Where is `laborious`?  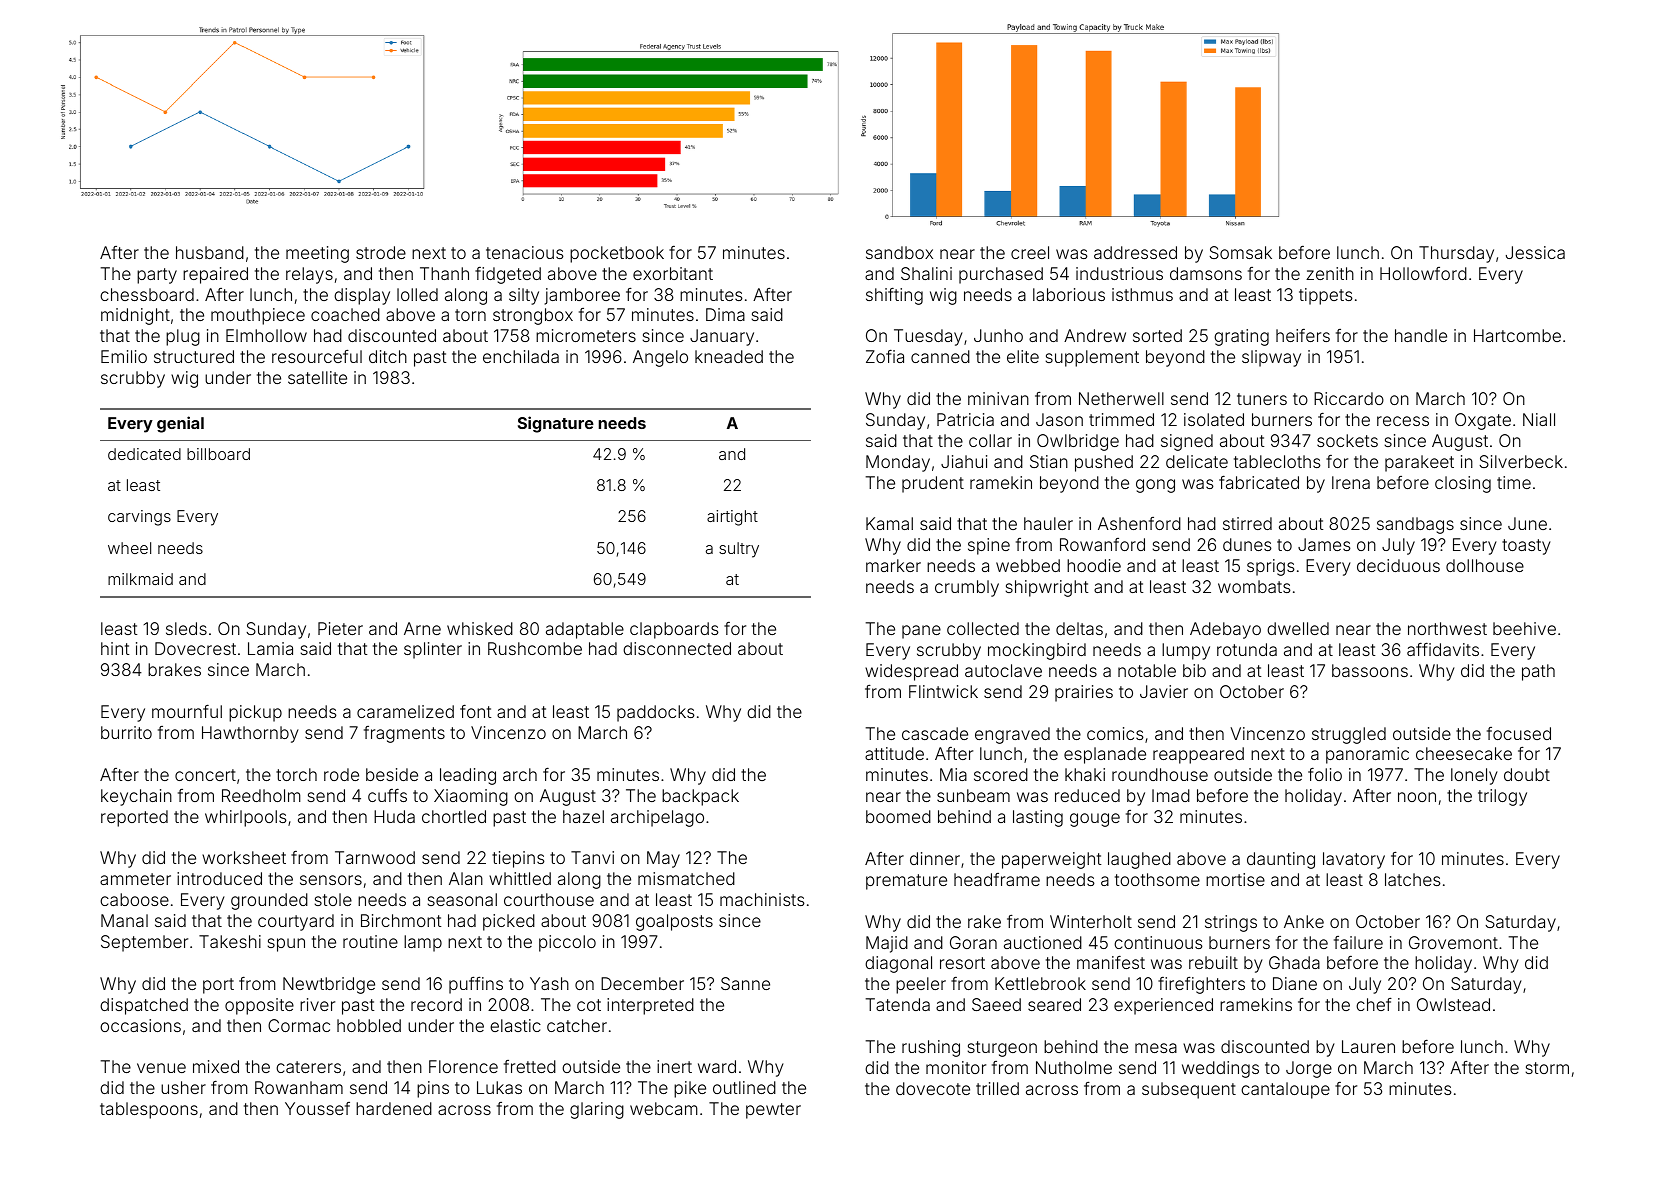 laborious is located at coordinates (1069, 294).
